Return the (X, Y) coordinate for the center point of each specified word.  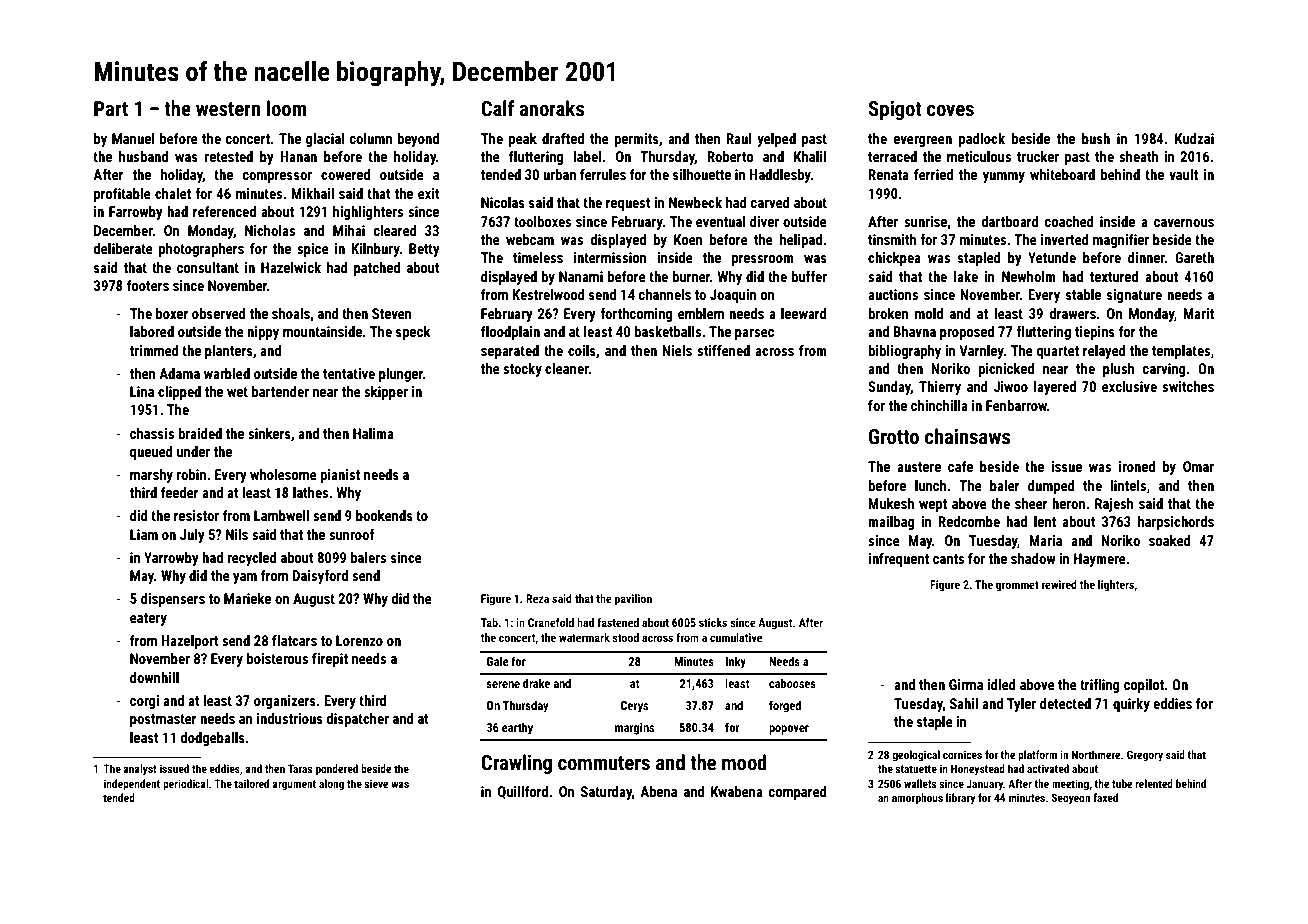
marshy (151, 476)
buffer (809, 276)
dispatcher (357, 720)
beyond (418, 140)
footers (148, 285)
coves (950, 110)
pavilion (633, 600)
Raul (739, 138)
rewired (1059, 584)
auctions (893, 294)
